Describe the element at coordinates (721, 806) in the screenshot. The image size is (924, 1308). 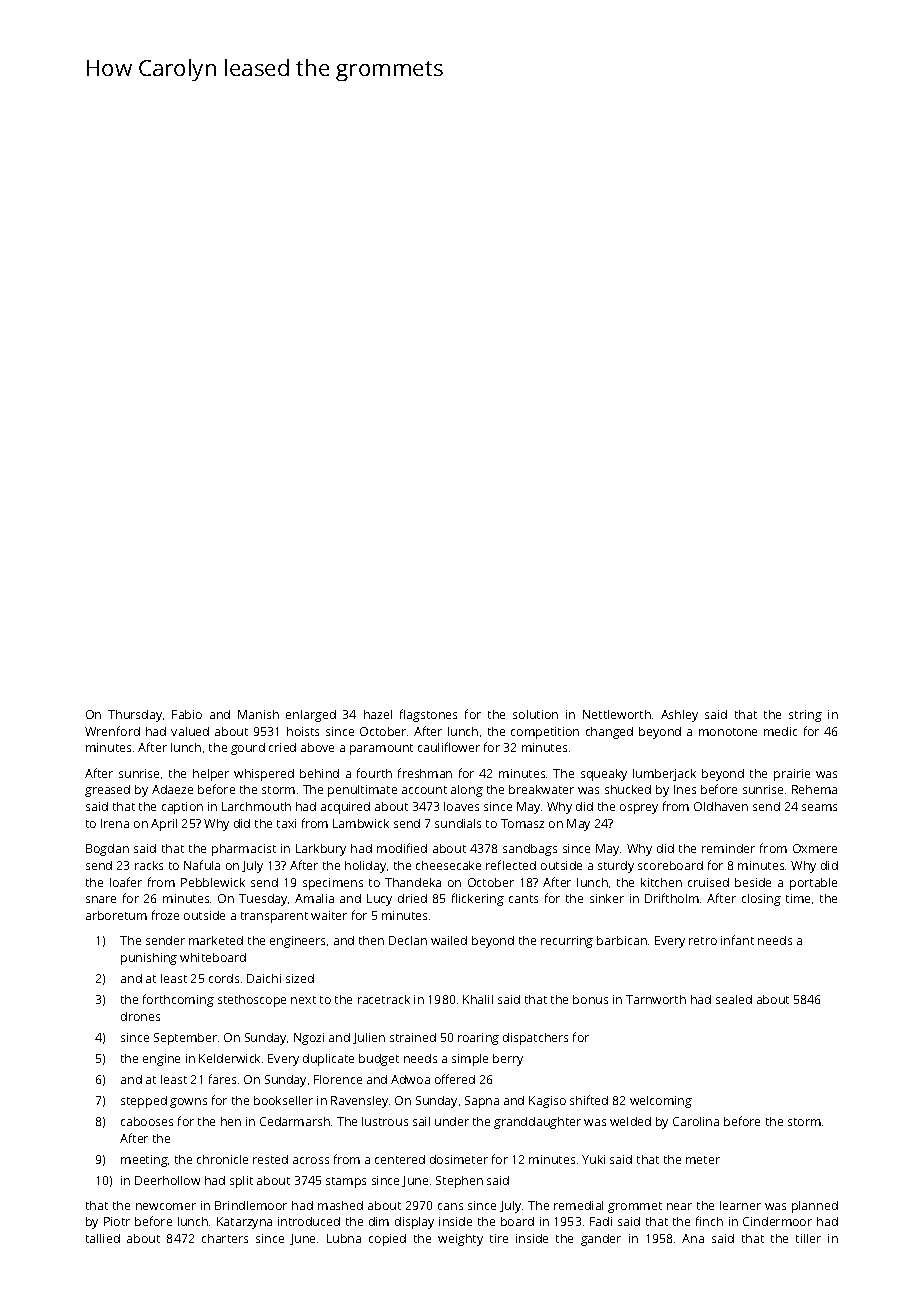
I see `Oldhaven` at that location.
